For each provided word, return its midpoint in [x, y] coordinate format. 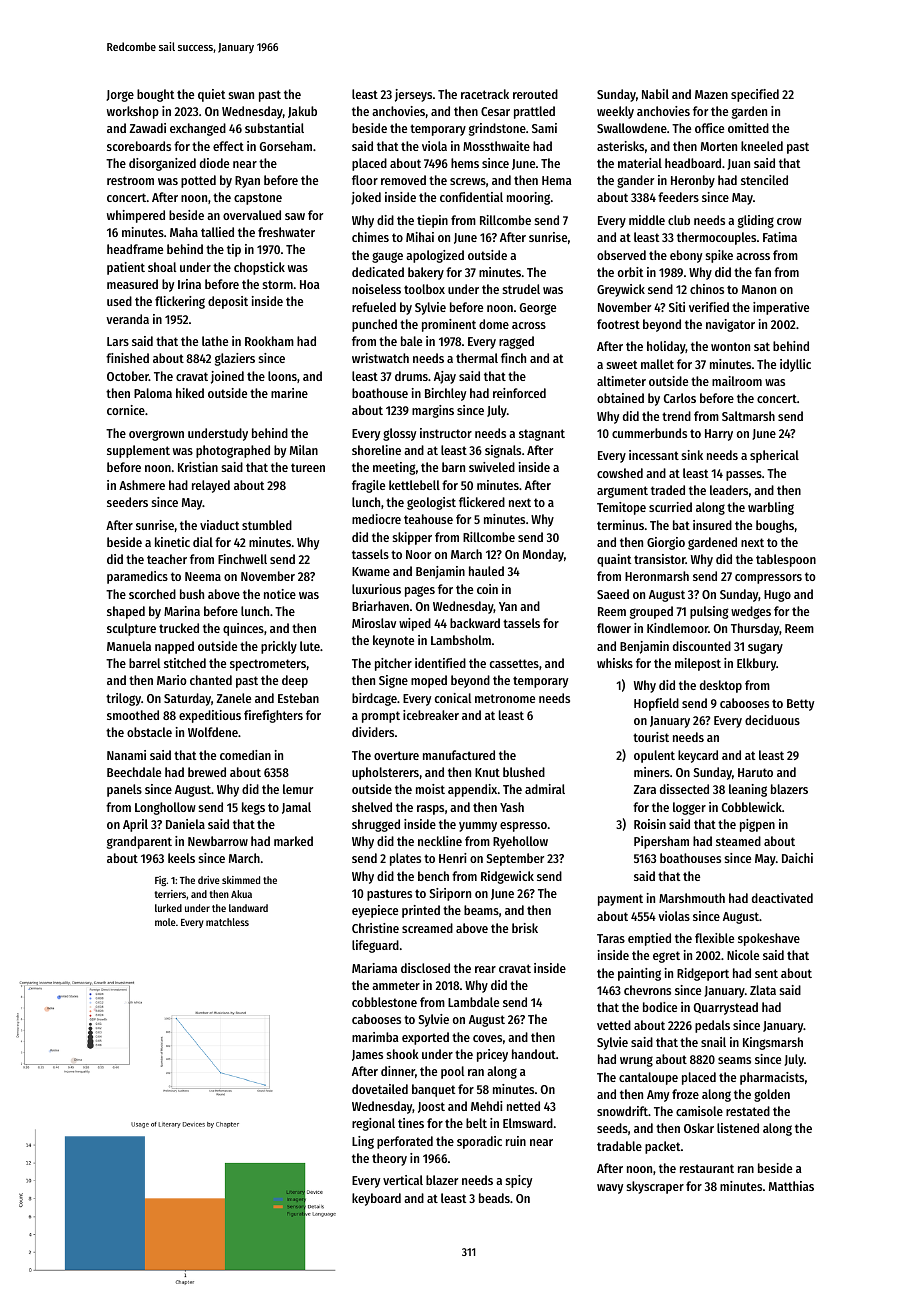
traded [668, 490]
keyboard [376, 1199]
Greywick [621, 290]
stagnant [542, 435]
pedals [712, 1026]
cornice [126, 410]
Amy [658, 1096]
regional [373, 1124]
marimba [375, 1037]
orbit [630, 272]
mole [165, 922]
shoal [162, 267]
